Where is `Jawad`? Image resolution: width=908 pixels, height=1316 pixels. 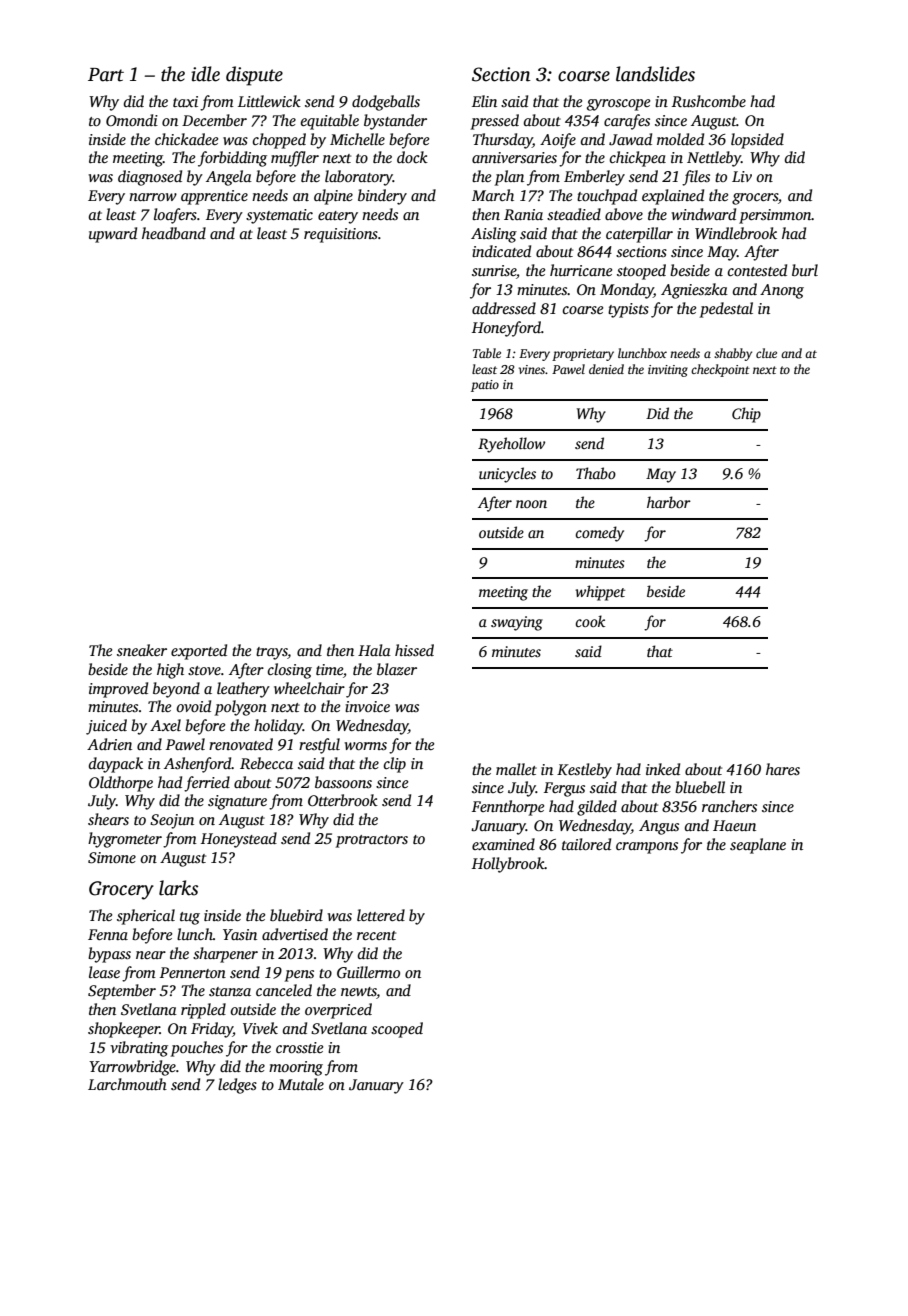
Jawad is located at coordinates (630, 139).
